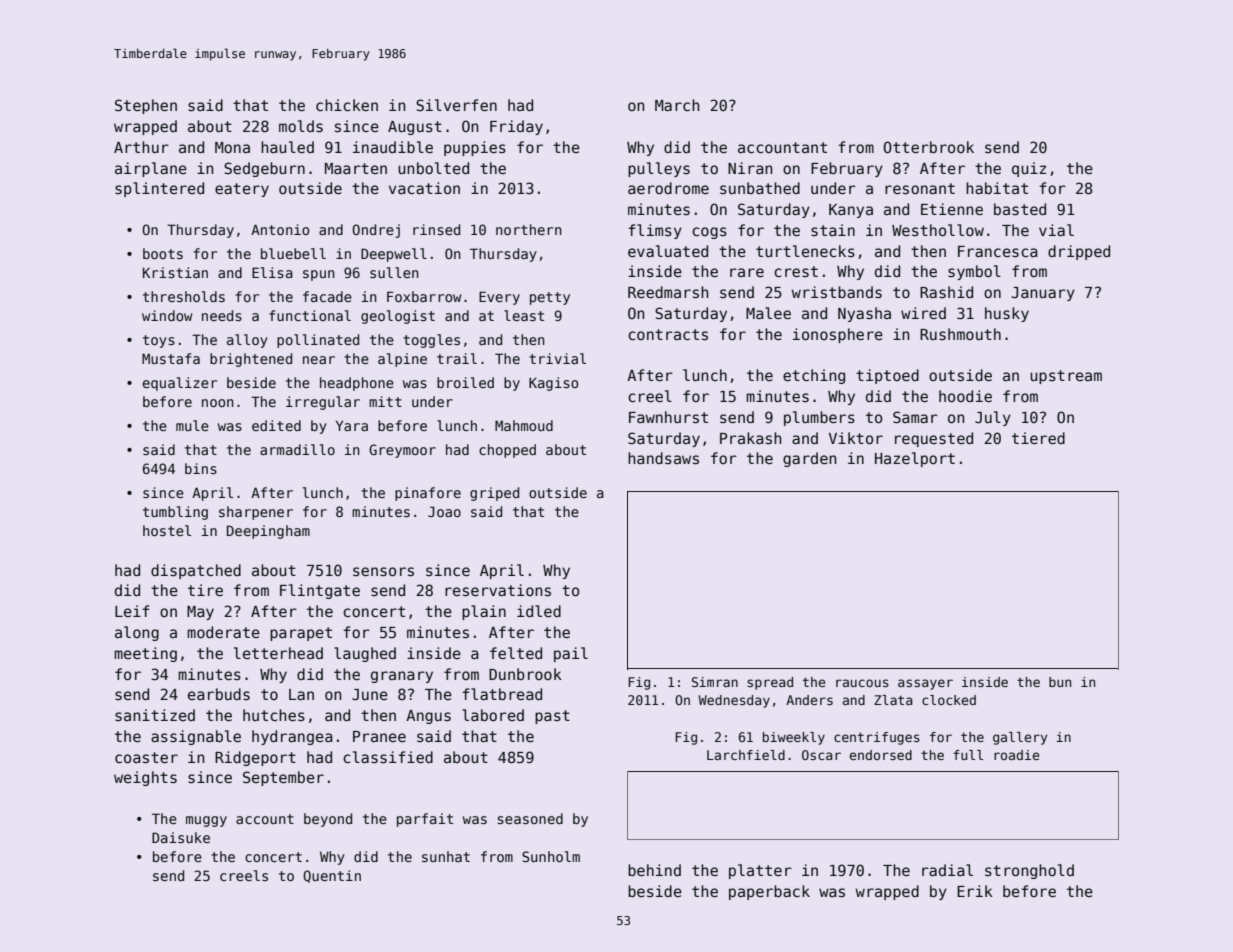 Image resolution: width=1233 pixels, height=952 pixels. I want to click on raucous, so click(862, 683).
